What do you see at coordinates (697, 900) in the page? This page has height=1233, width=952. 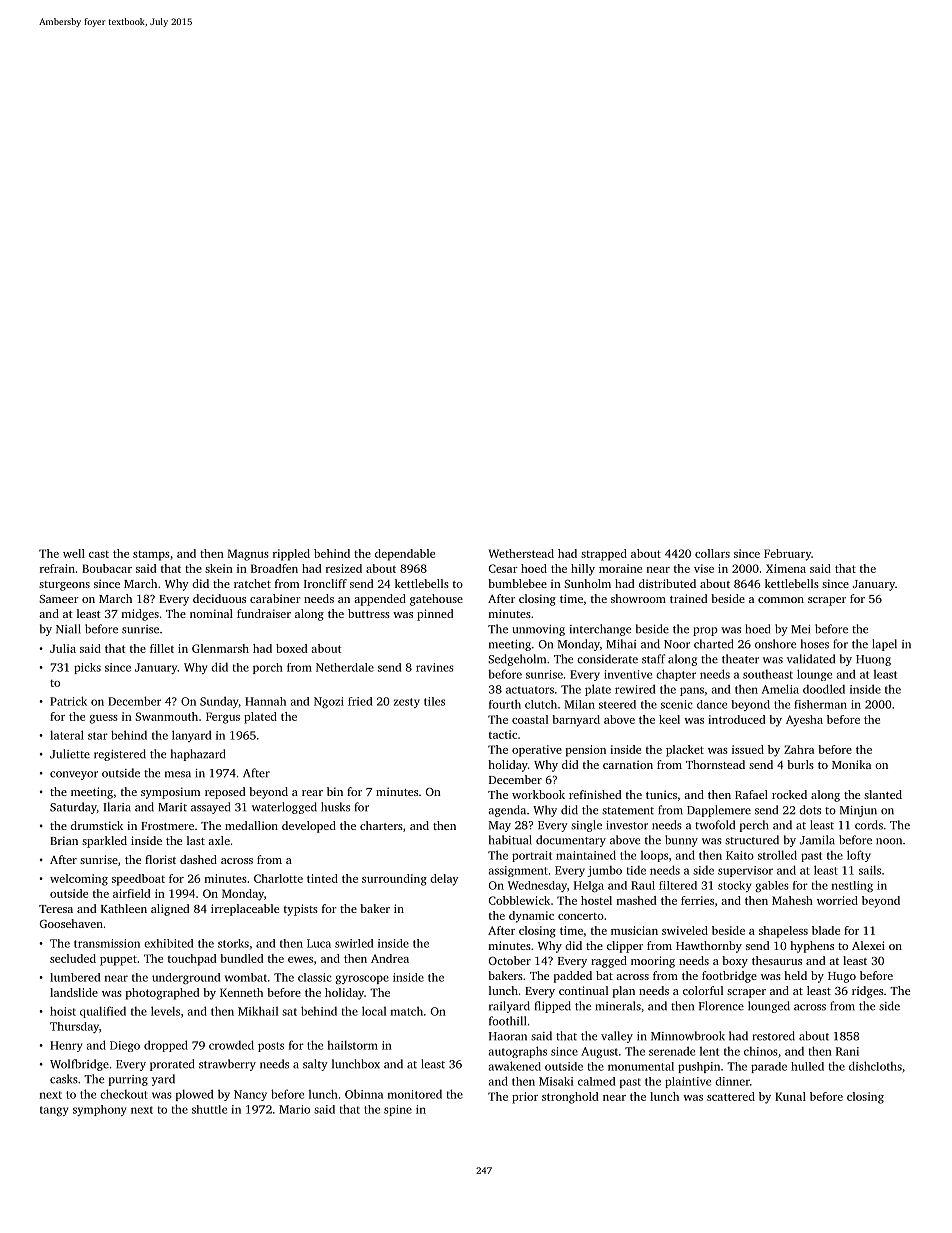 I see `ferries` at bounding box center [697, 900].
